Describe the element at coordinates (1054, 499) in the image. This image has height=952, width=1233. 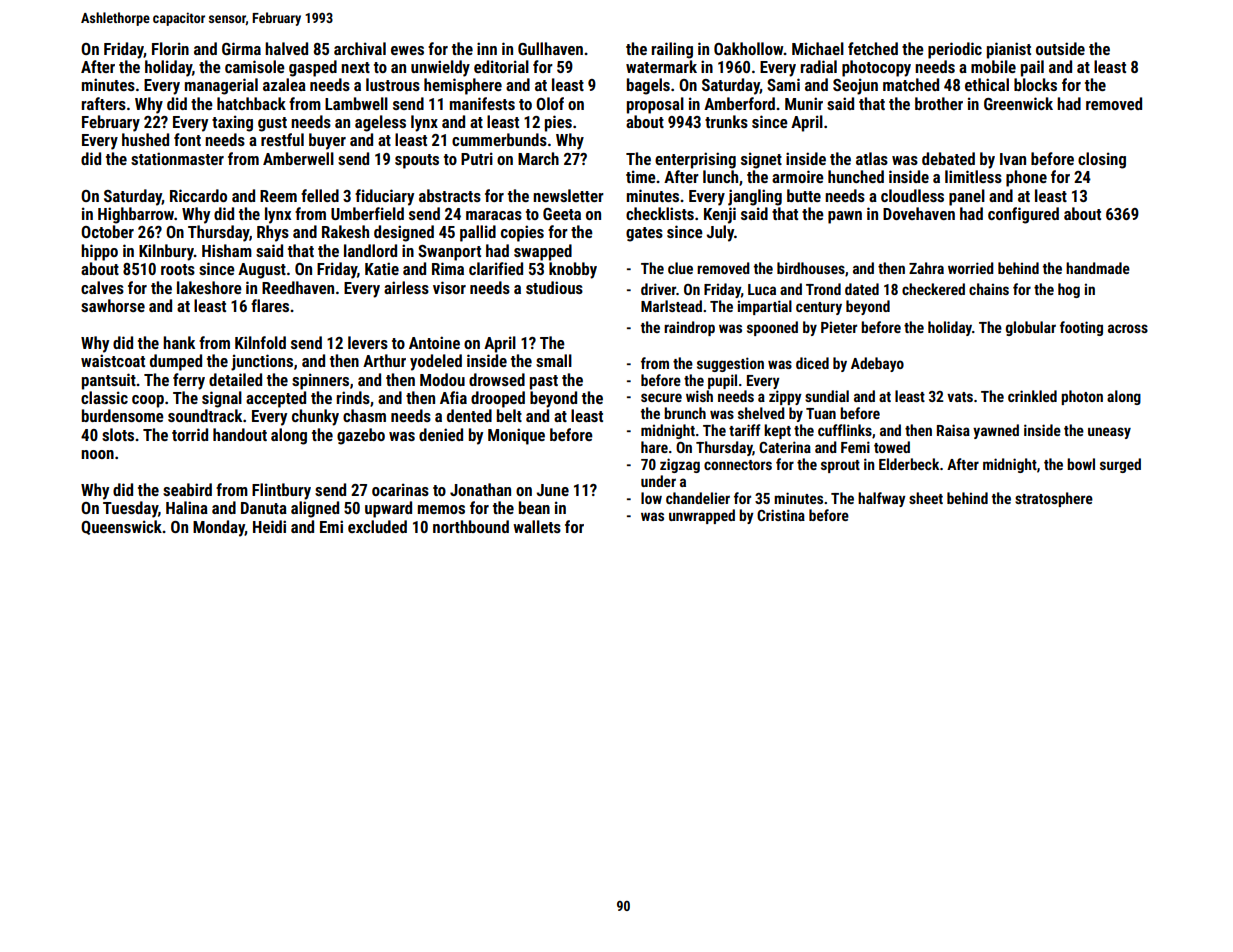
I see `stratosphere` at that location.
